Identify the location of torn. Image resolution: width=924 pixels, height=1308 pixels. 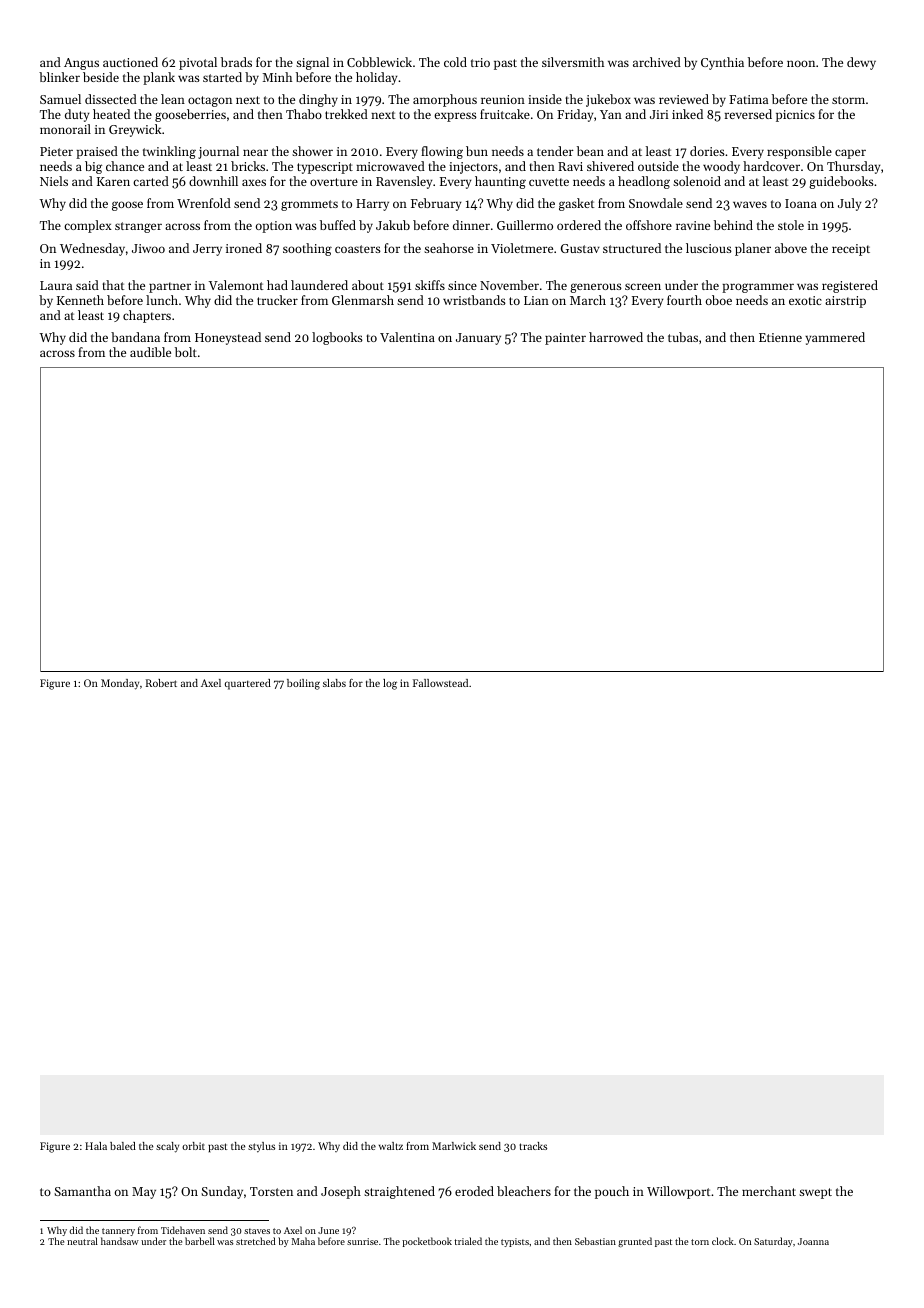
(700, 1242).
